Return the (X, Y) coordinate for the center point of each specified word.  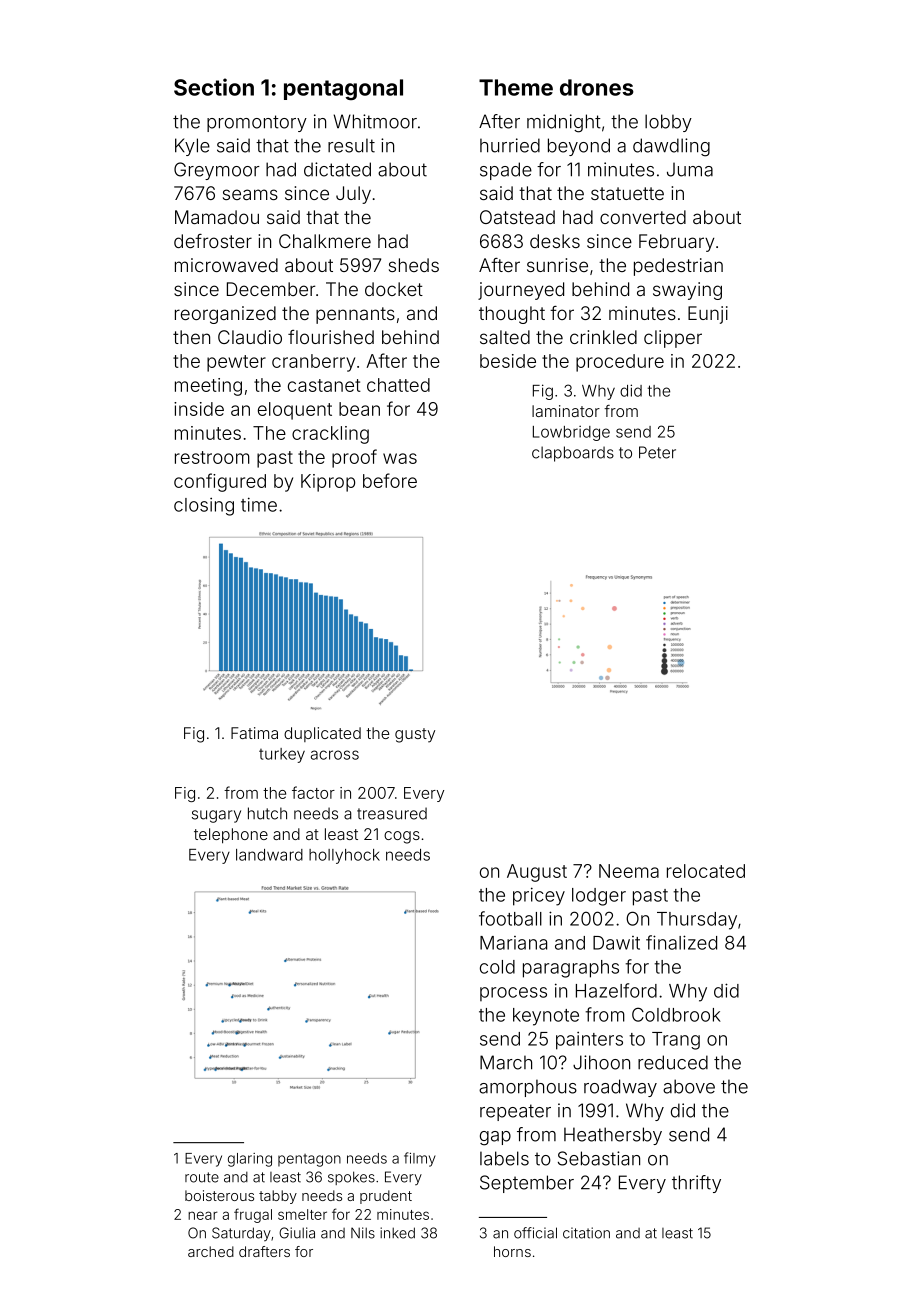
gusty (415, 735)
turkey (282, 755)
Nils (363, 1233)
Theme (516, 87)
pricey (539, 896)
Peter (657, 452)
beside (508, 361)
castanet (324, 385)
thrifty (696, 1184)
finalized (681, 942)
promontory (257, 123)
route (202, 1177)
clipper (673, 339)
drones (597, 87)
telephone (231, 836)
